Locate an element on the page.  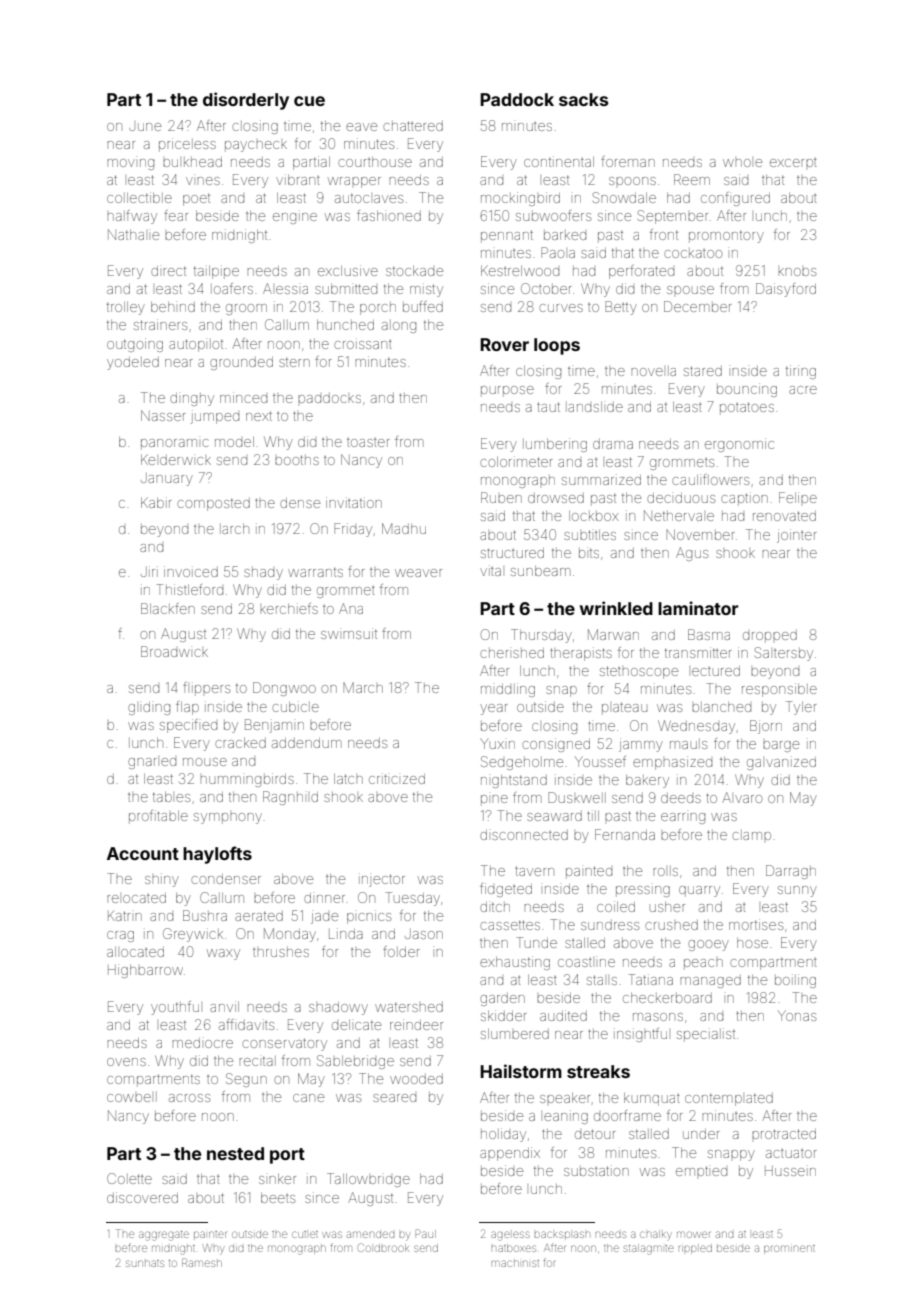
Agus is located at coordinates (692, 554).
